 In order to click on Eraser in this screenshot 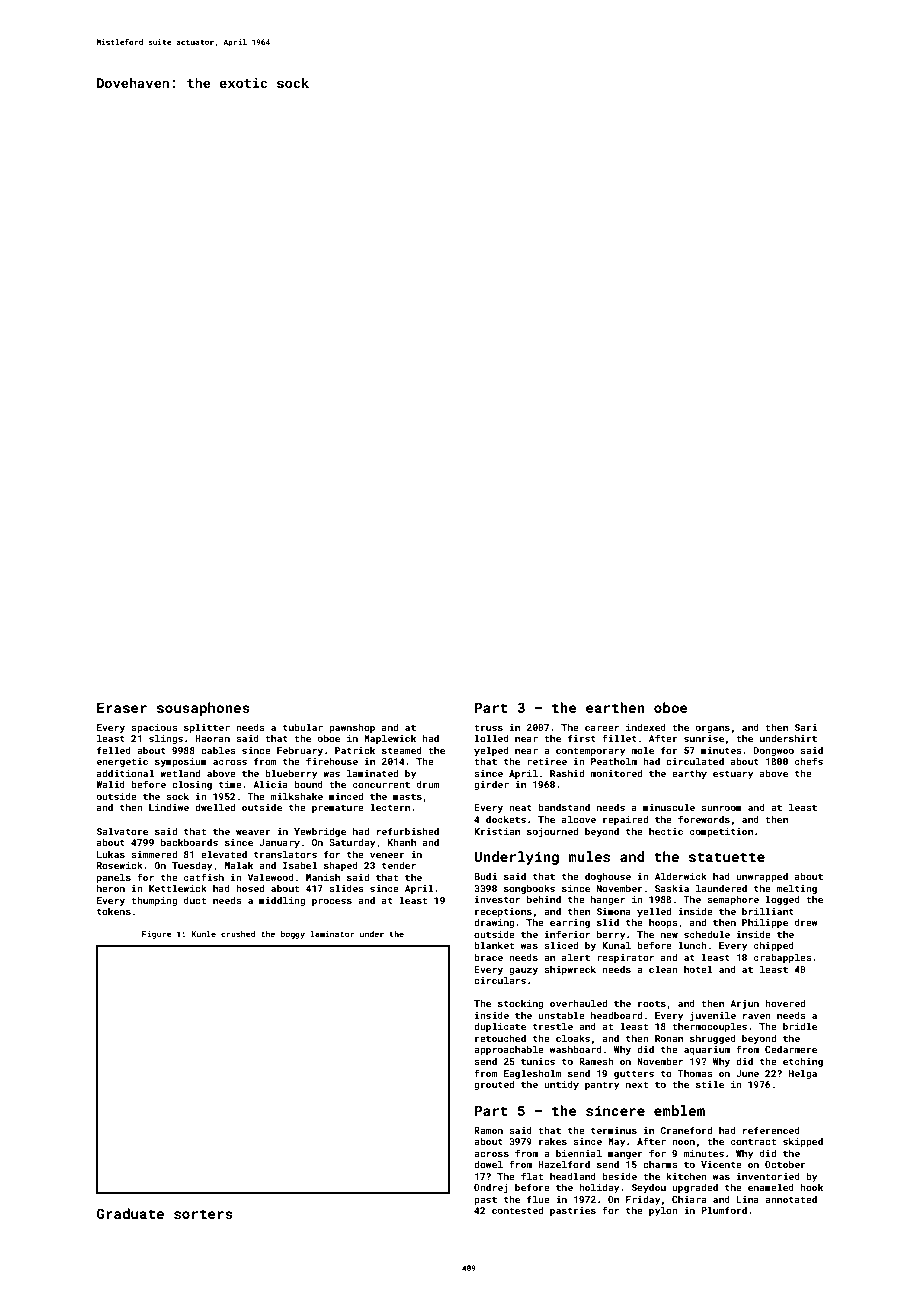, I will do `click(122, 708)`.
